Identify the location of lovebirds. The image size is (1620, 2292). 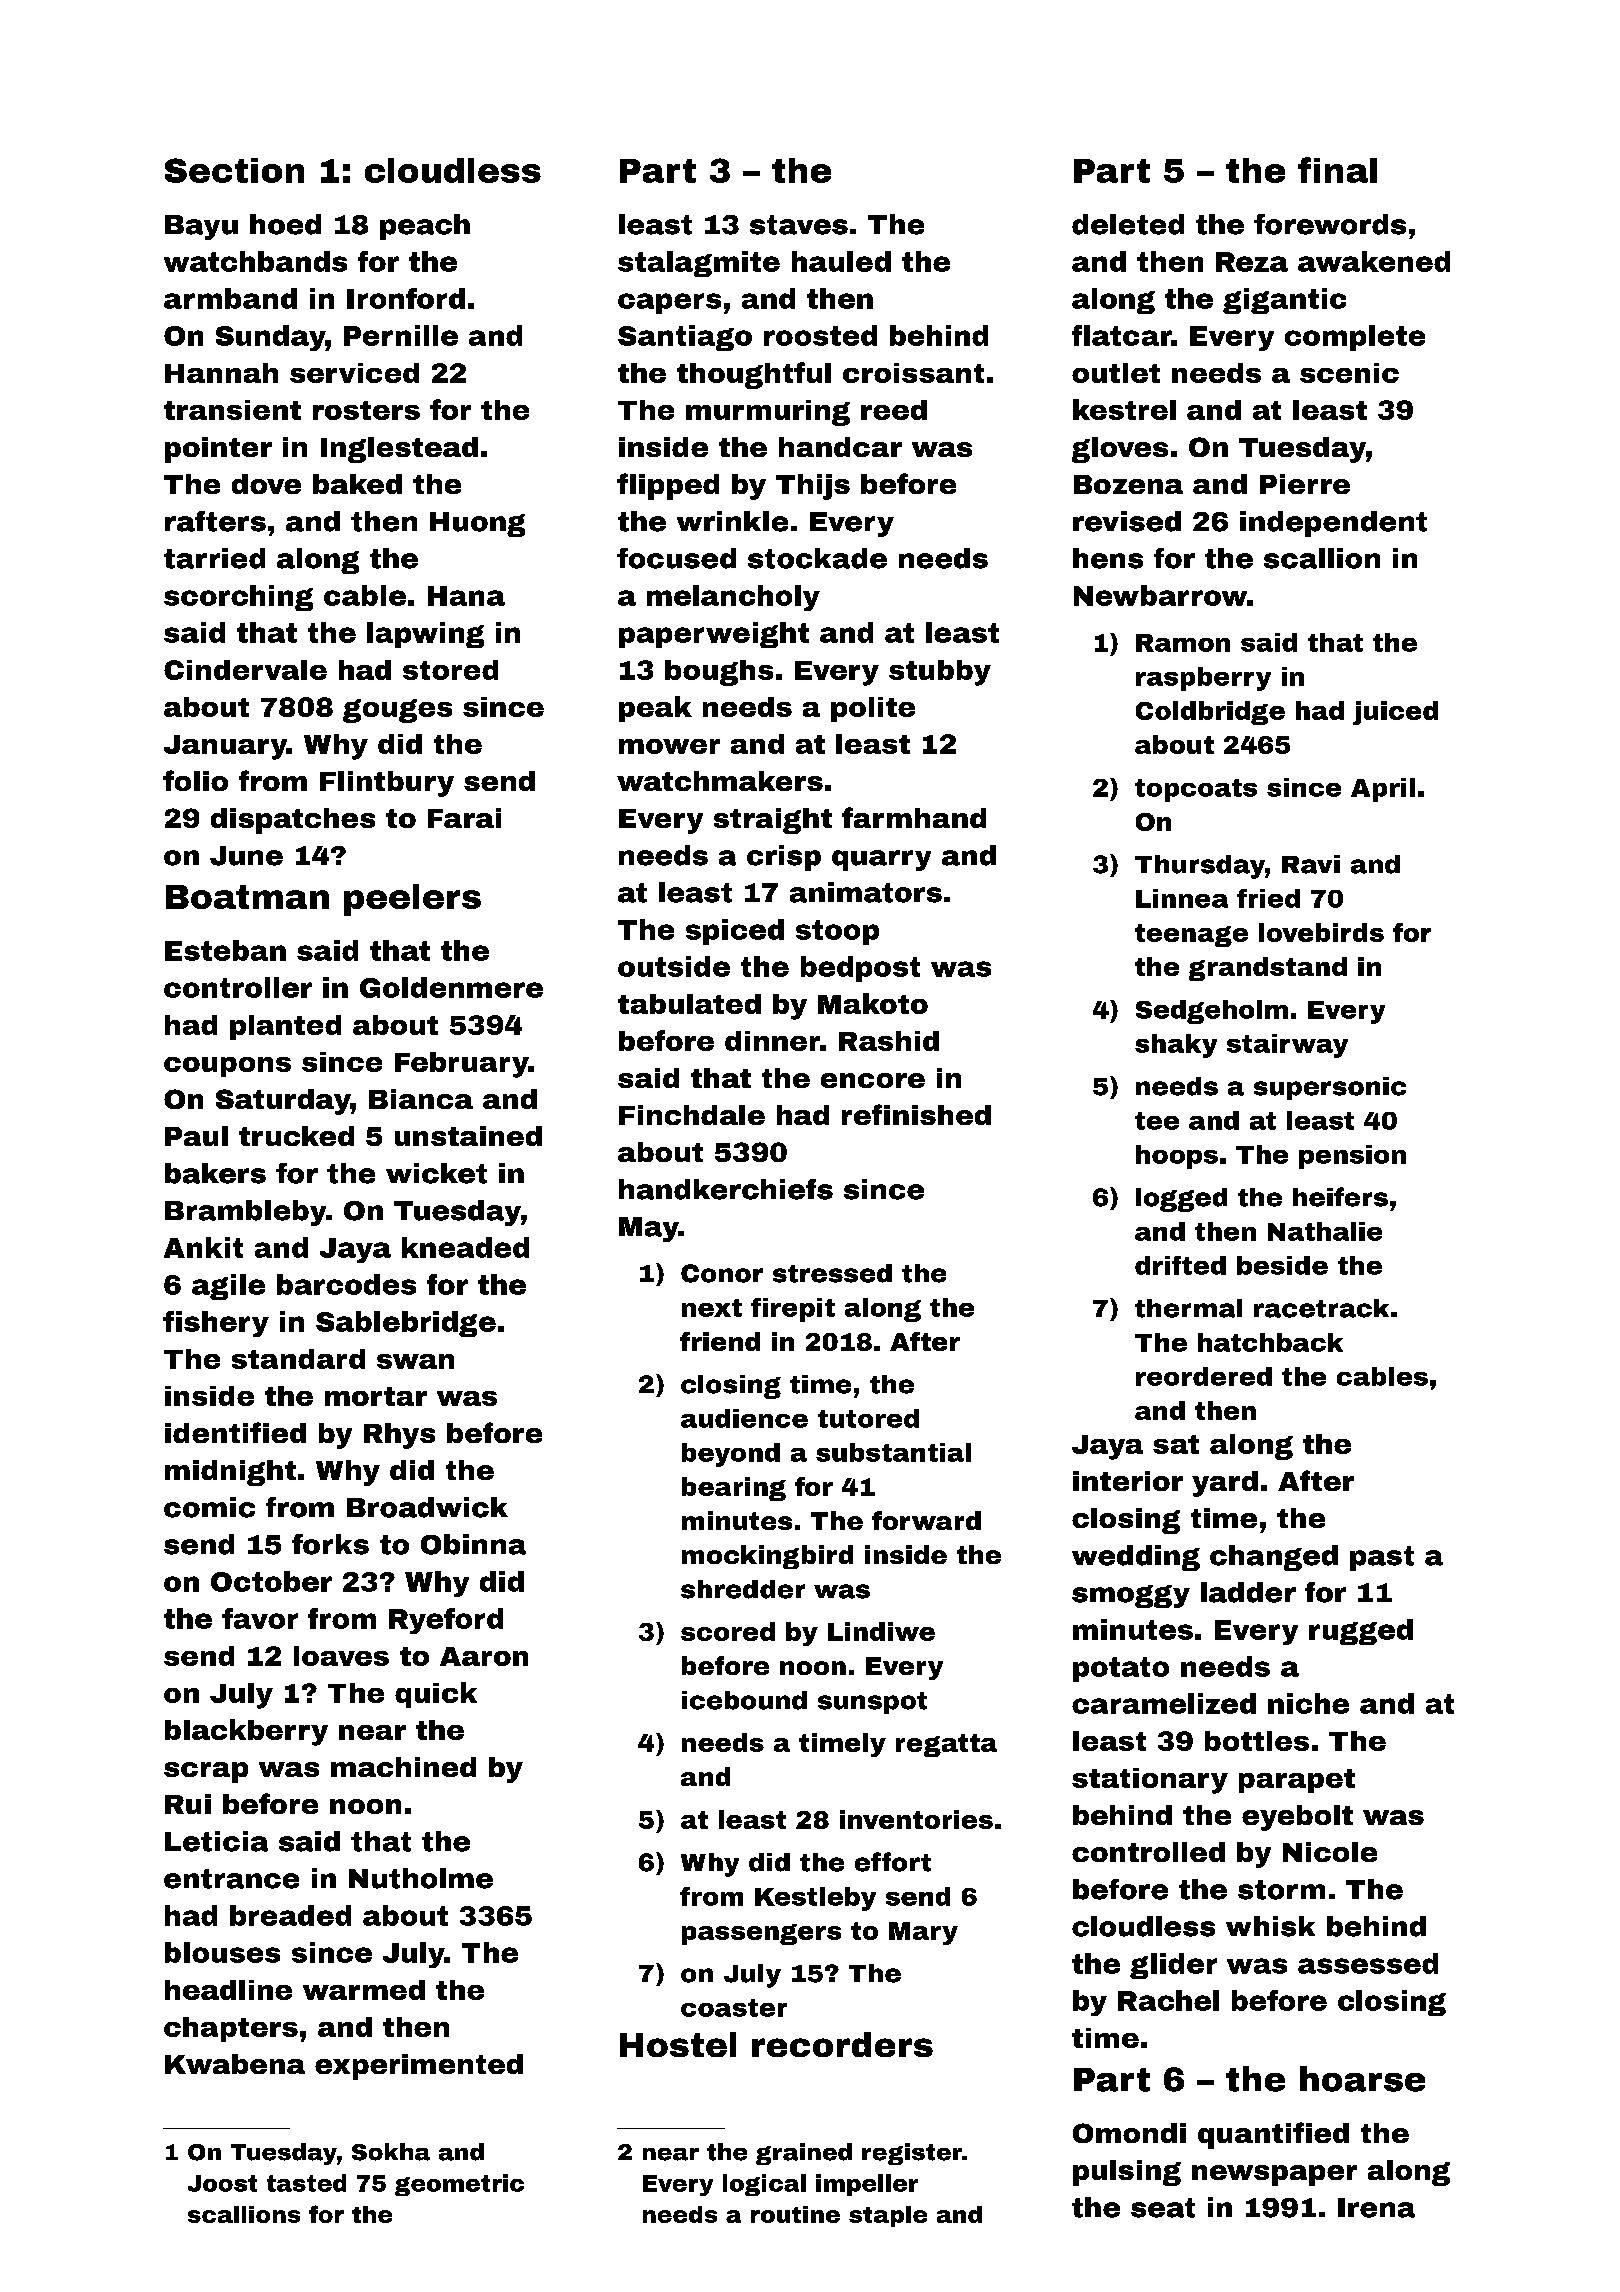
(1321, 932).
